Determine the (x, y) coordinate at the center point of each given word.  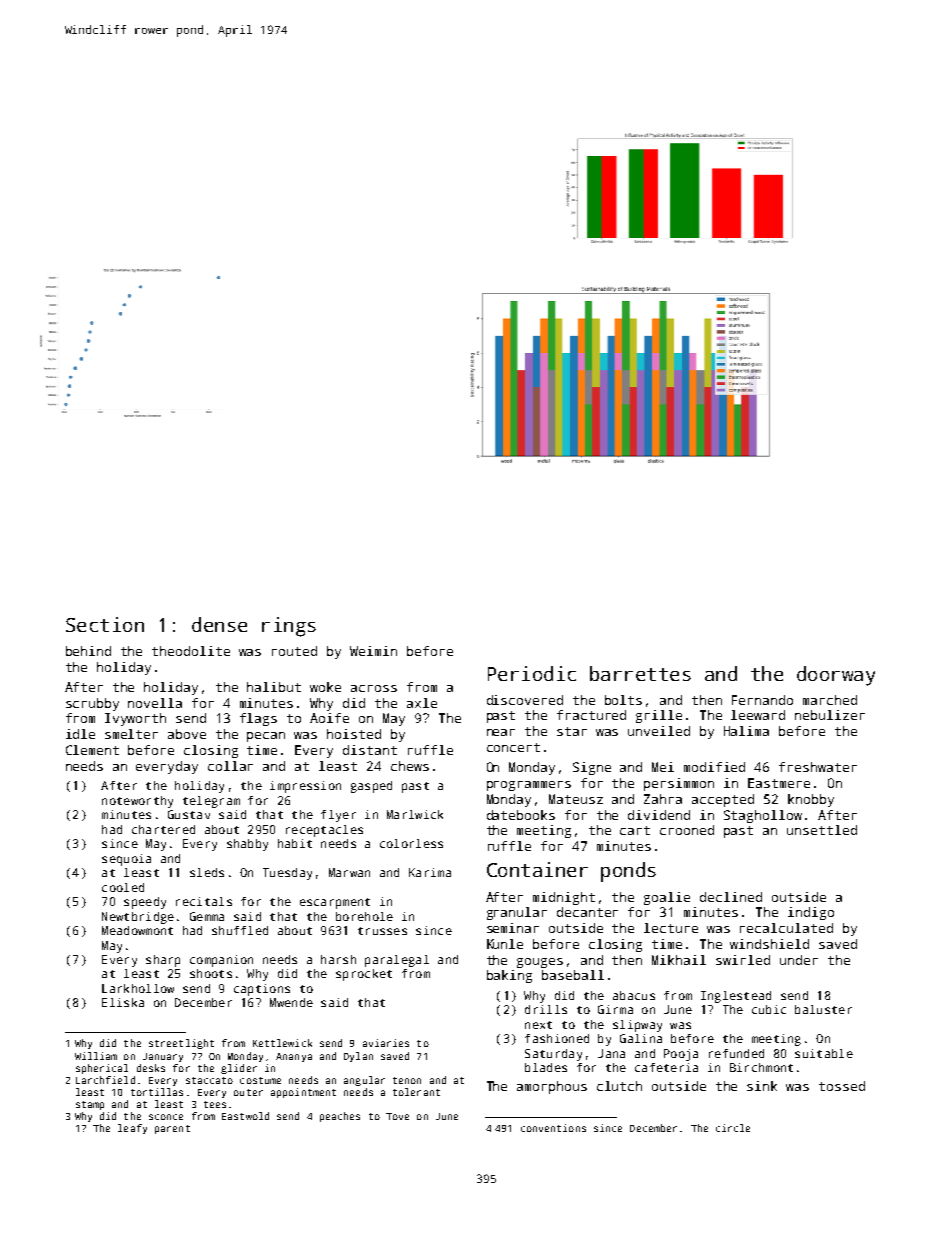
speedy (145, 903)
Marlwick (415, 814)
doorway (836, 676)
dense (219, 624)
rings (289, 627)
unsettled (822, 830)
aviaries (386, 1043)
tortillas (157, 1092)
